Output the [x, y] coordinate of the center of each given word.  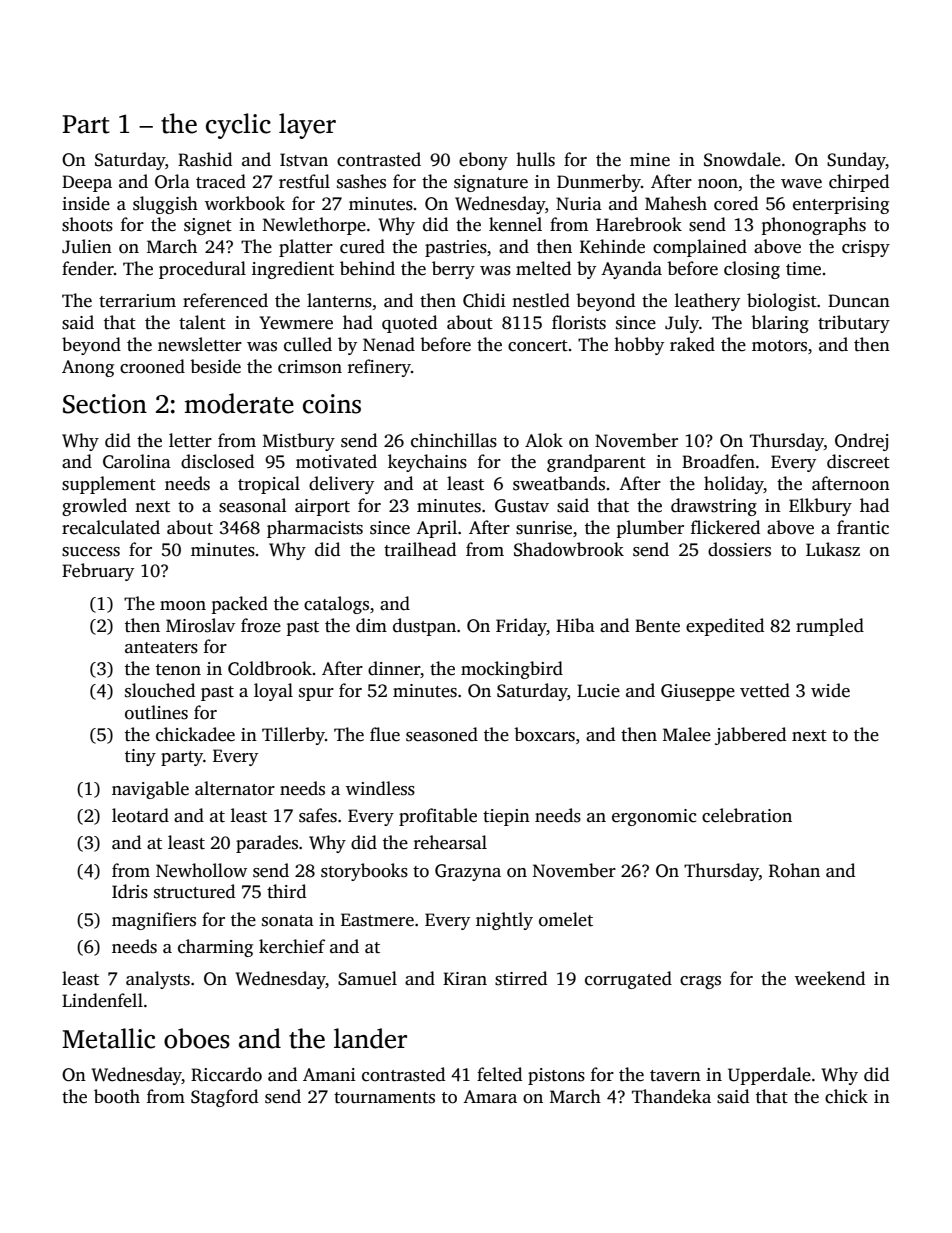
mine [650, 160]
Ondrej [861, 442]
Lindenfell [102, 1000]
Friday [521, 627]
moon [183, 606]
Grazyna [468, 872]
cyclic [238, 126]
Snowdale [742, 159]
